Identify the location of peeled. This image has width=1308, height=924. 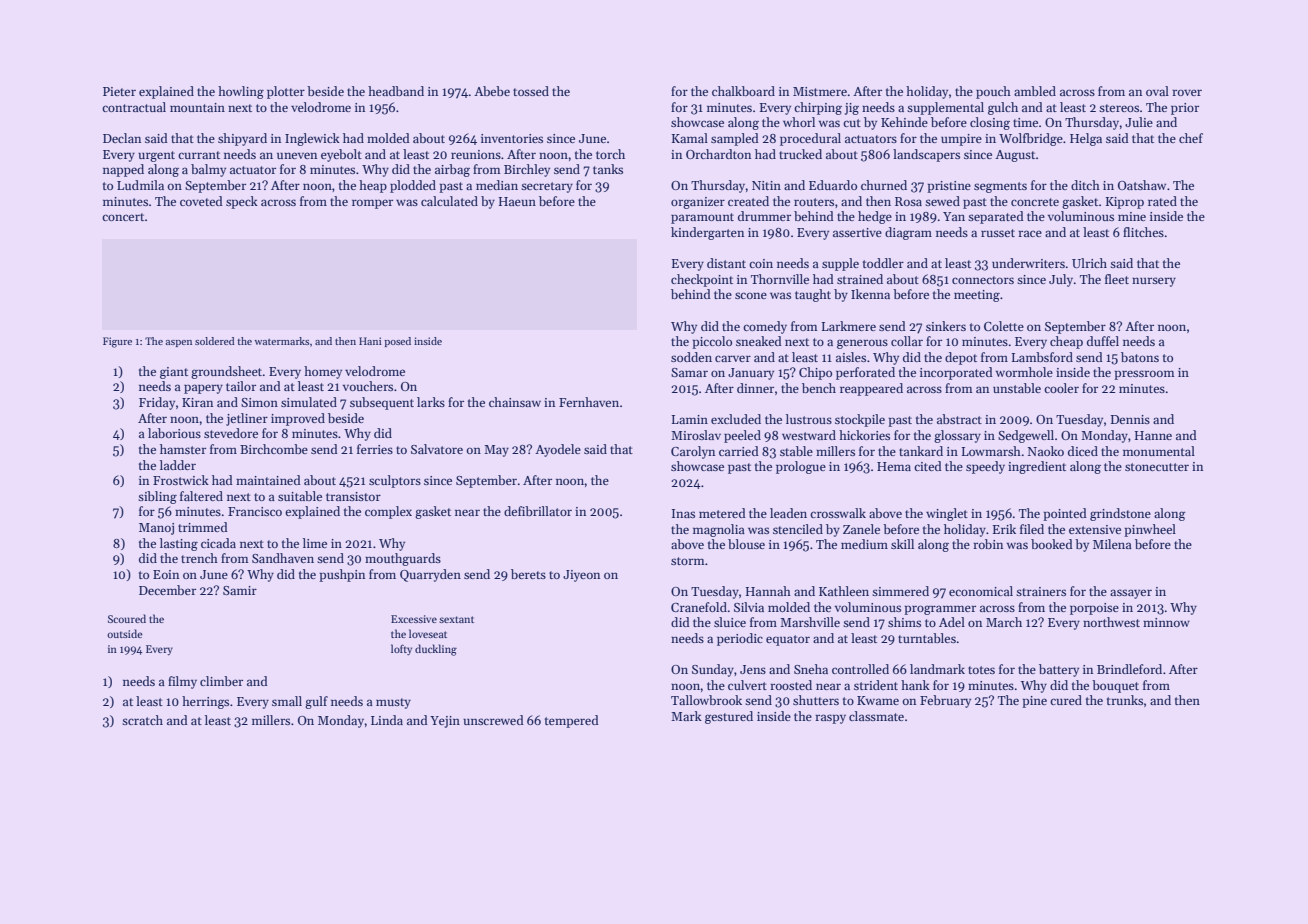
(742, 436).
